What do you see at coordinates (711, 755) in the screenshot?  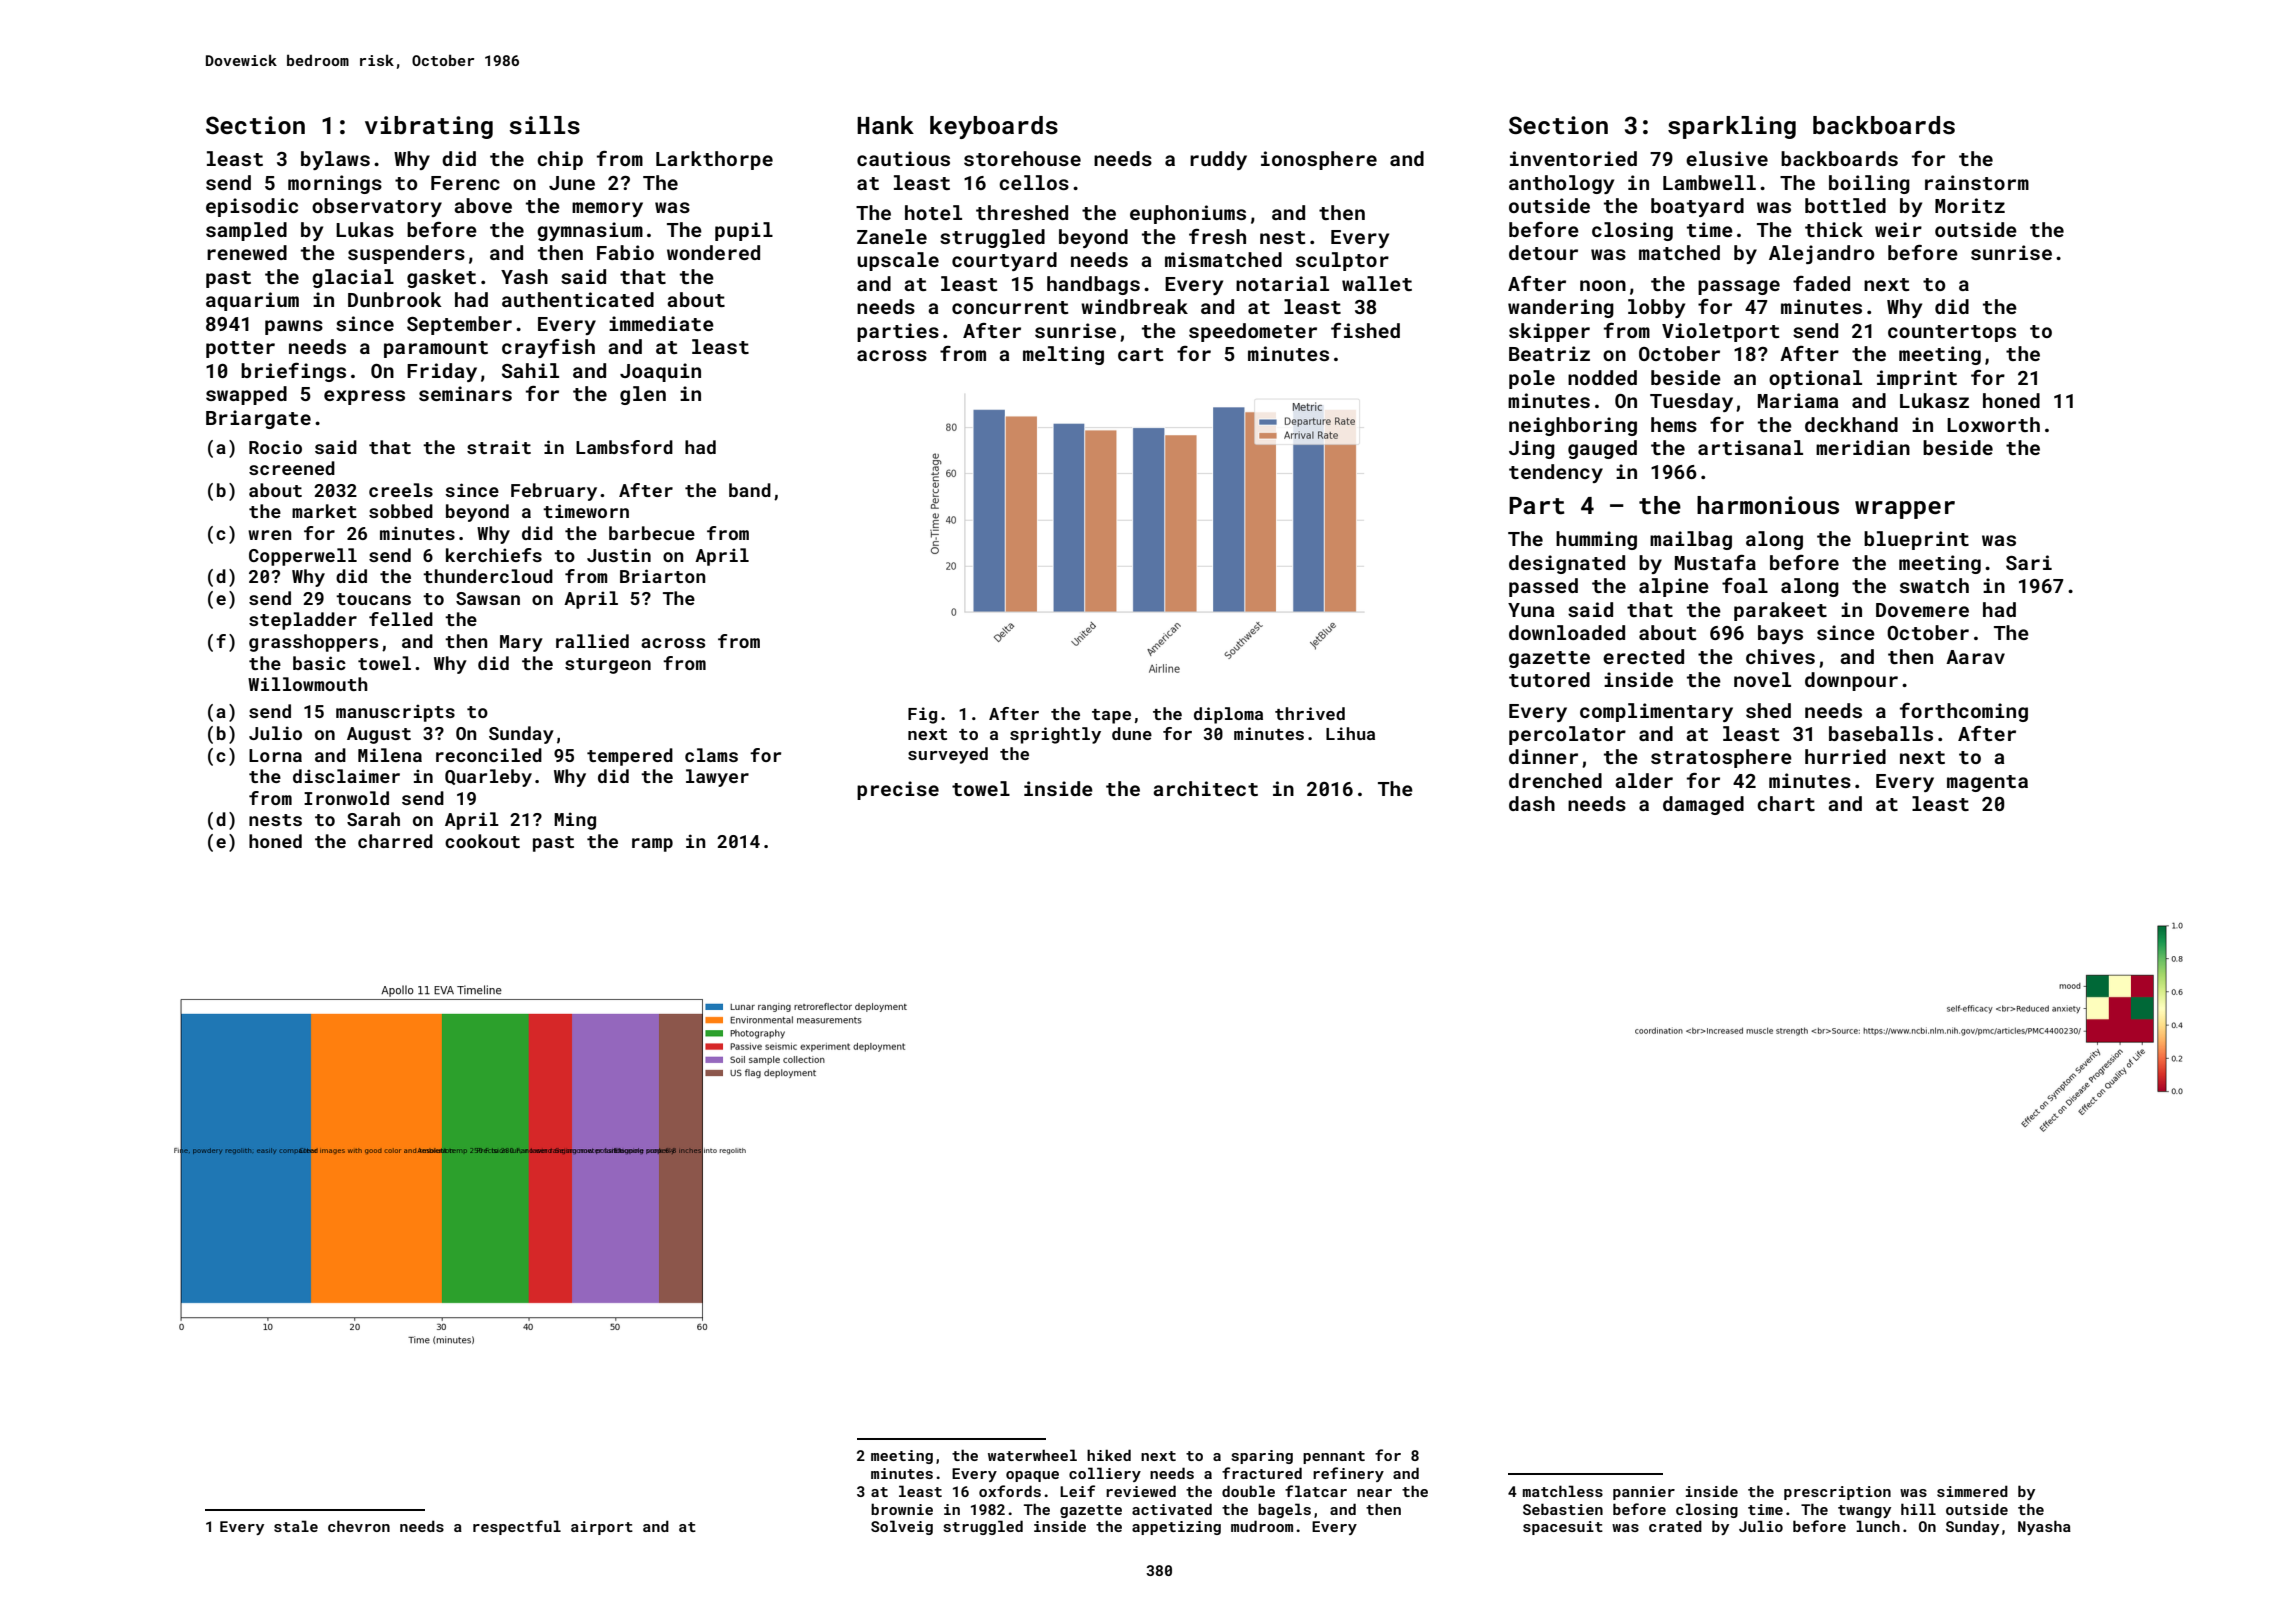 I see `clams` at bounding box center [711, 755].
